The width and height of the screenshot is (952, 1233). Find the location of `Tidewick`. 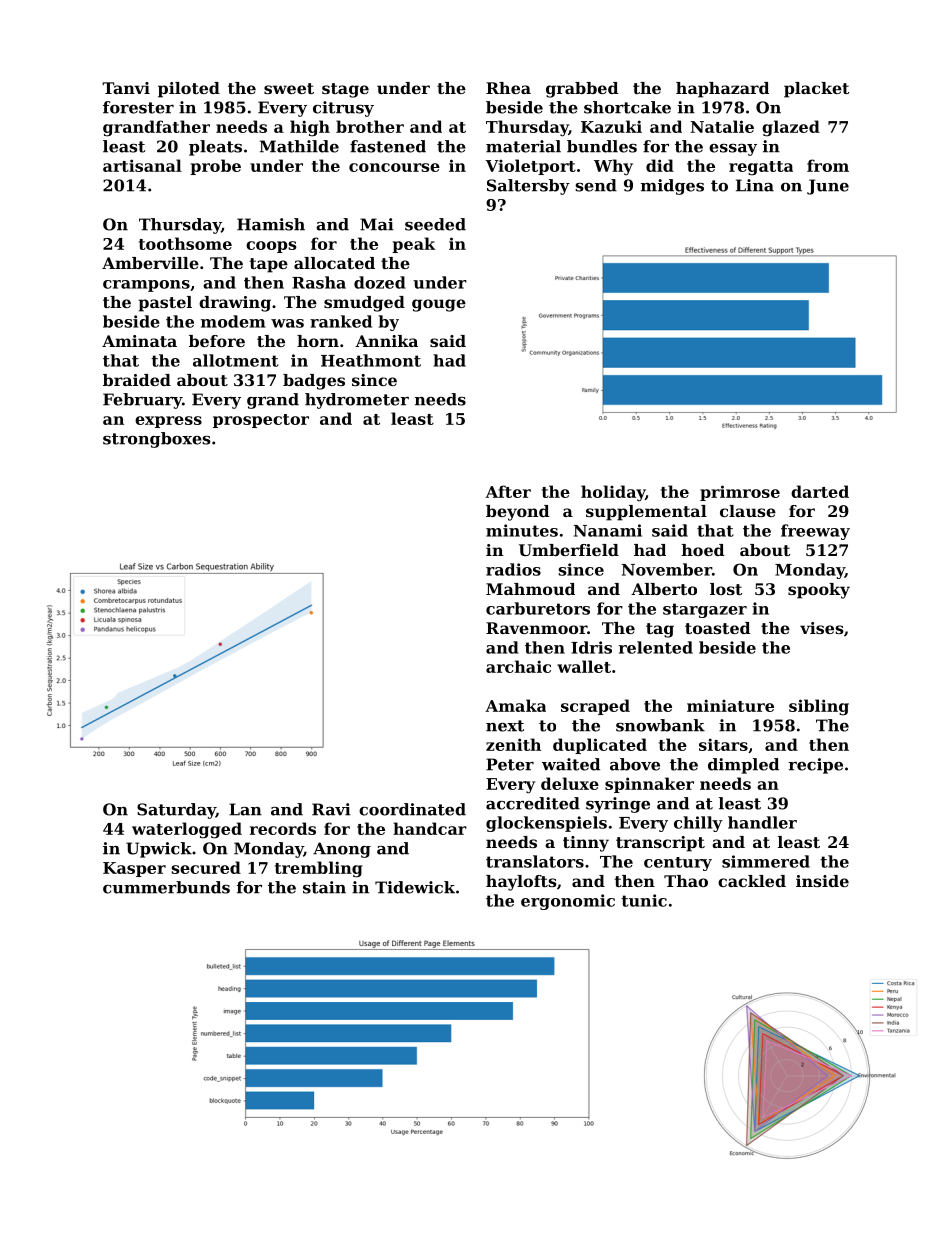

Tidewick is located at coordinates (415, 887).
